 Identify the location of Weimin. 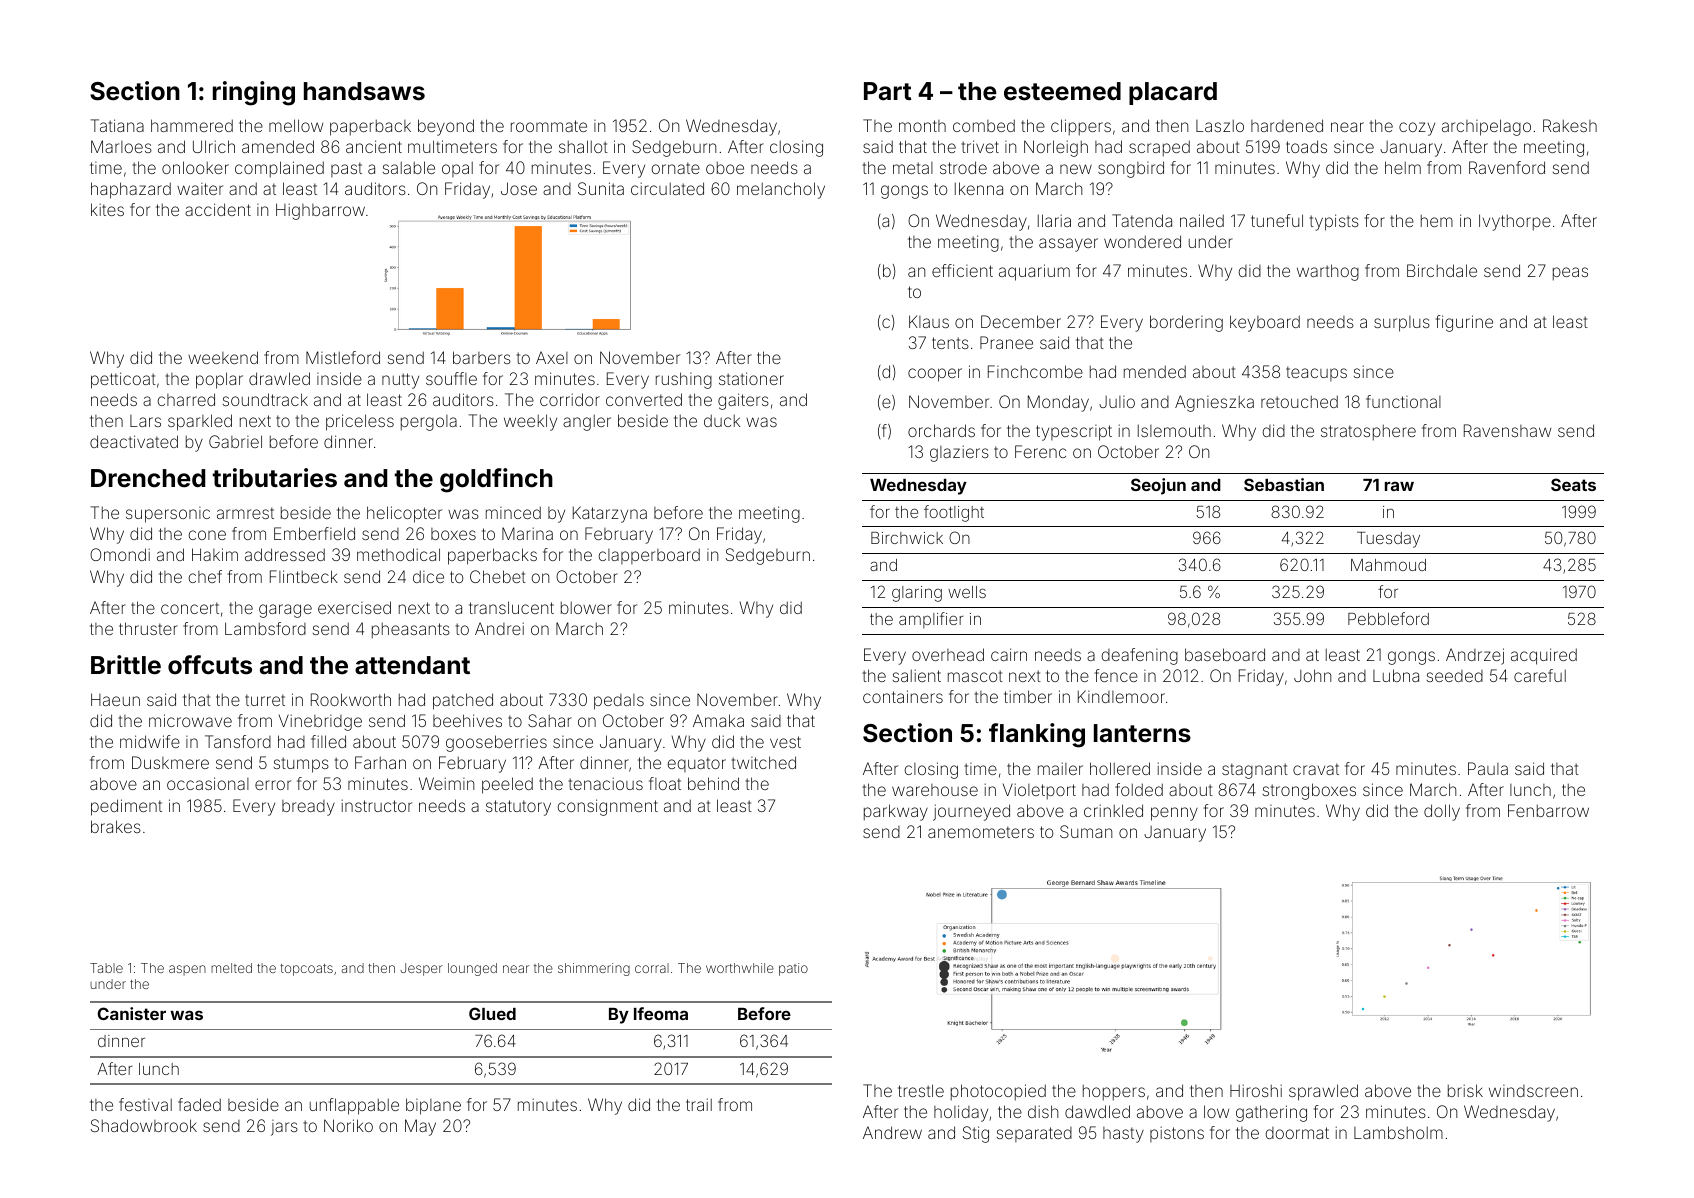
(446, 783).
